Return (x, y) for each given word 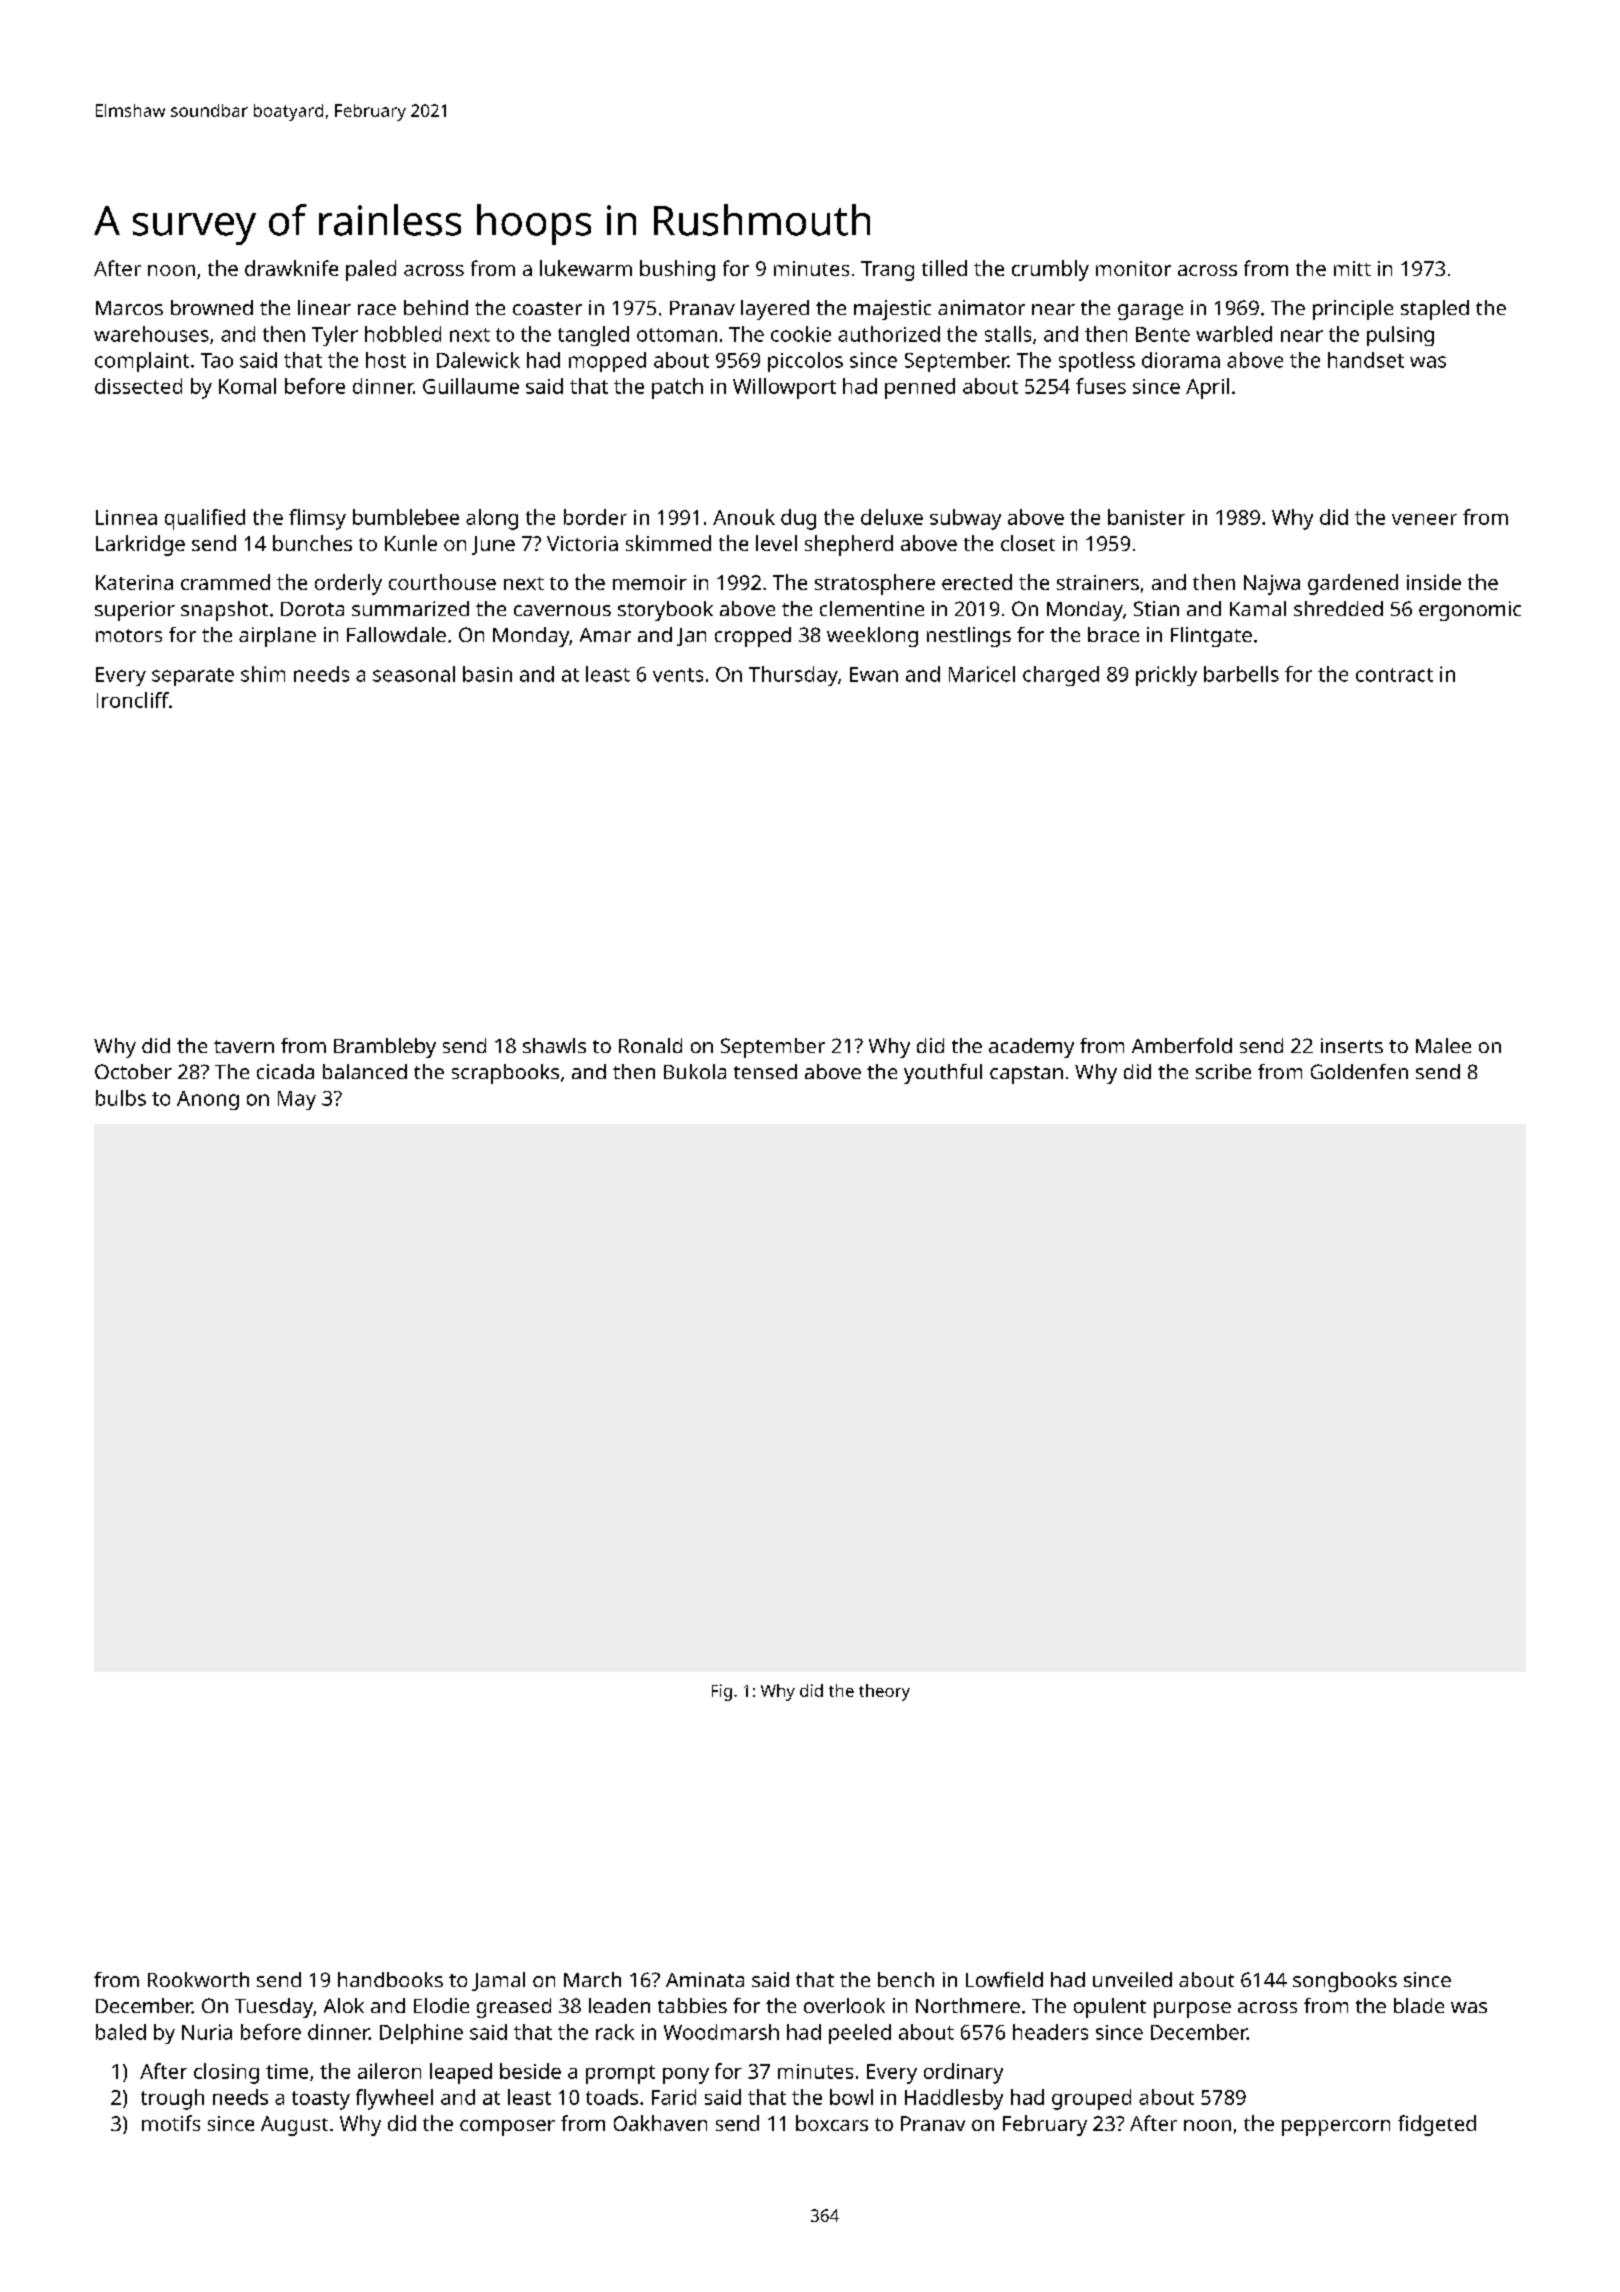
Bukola (695, 1071)
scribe (1223, 1071)
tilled (944, 268)
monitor (1133, 268)
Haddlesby (954, 2099)
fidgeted (1437, 2125)
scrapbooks (505, 1074)
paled (371, 270)
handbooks (390, 1979)
